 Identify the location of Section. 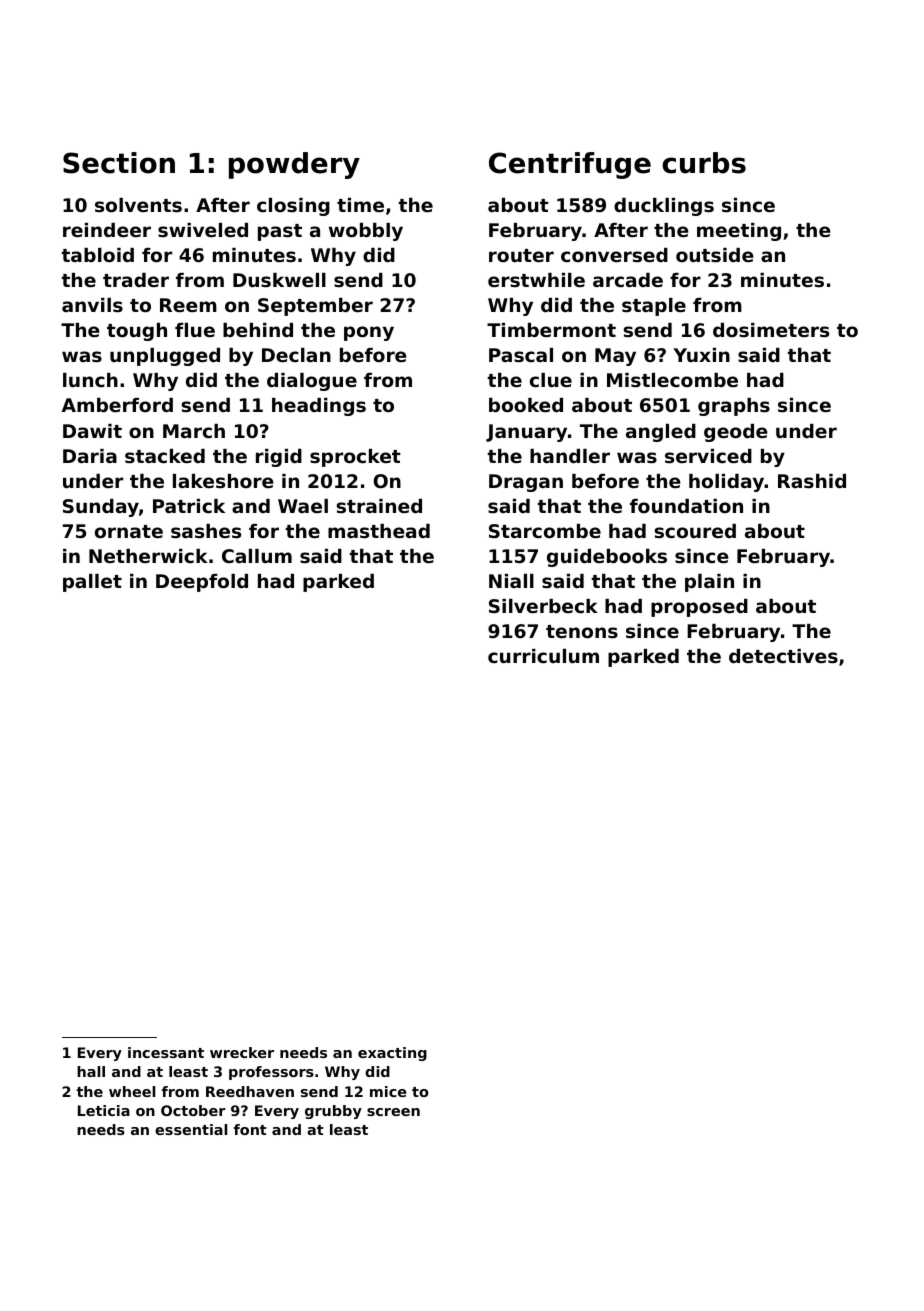
(119, 163).
